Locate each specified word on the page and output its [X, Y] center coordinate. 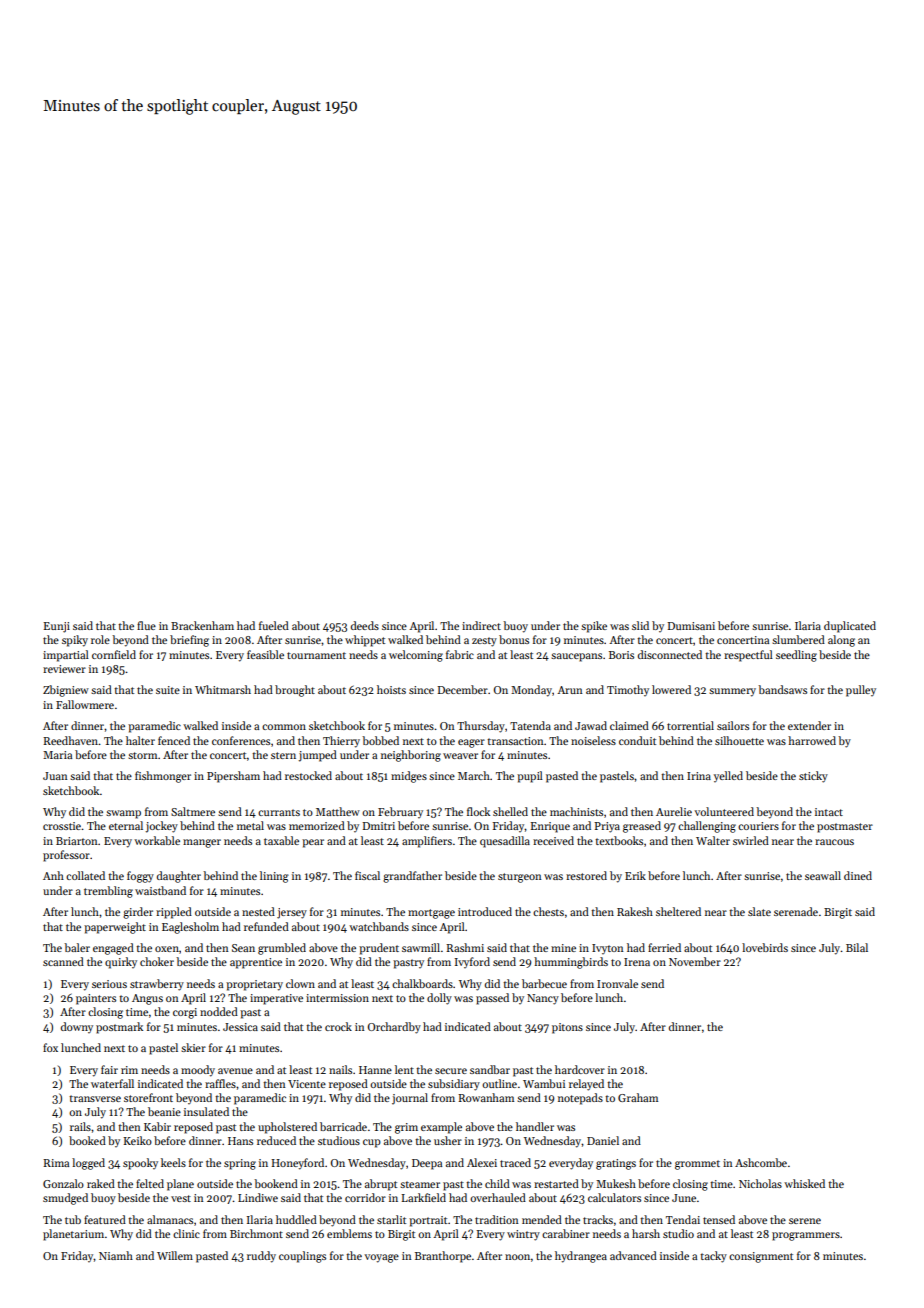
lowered [671, 689]
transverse [95, 1098]
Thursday [481, 727]
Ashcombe [761, 1162]
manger [202, 843]
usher [448, 1140]
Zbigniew [66, 691]
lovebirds [765, 947]
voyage [382, 1258]
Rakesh [635, 911]
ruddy [261, 1257]
